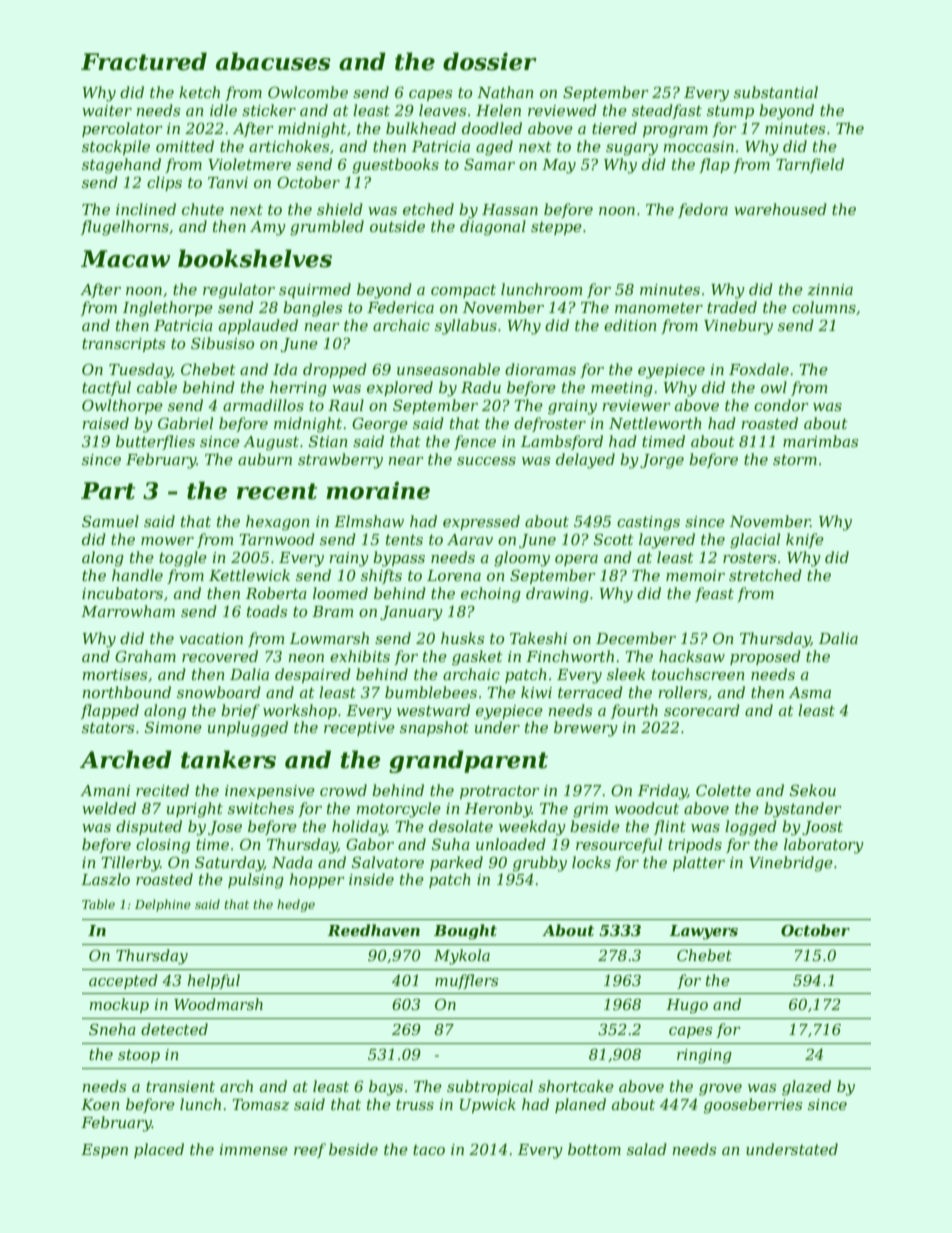 This document has width=952, height=1233. I want to click on bystander, so click(803, 810).
